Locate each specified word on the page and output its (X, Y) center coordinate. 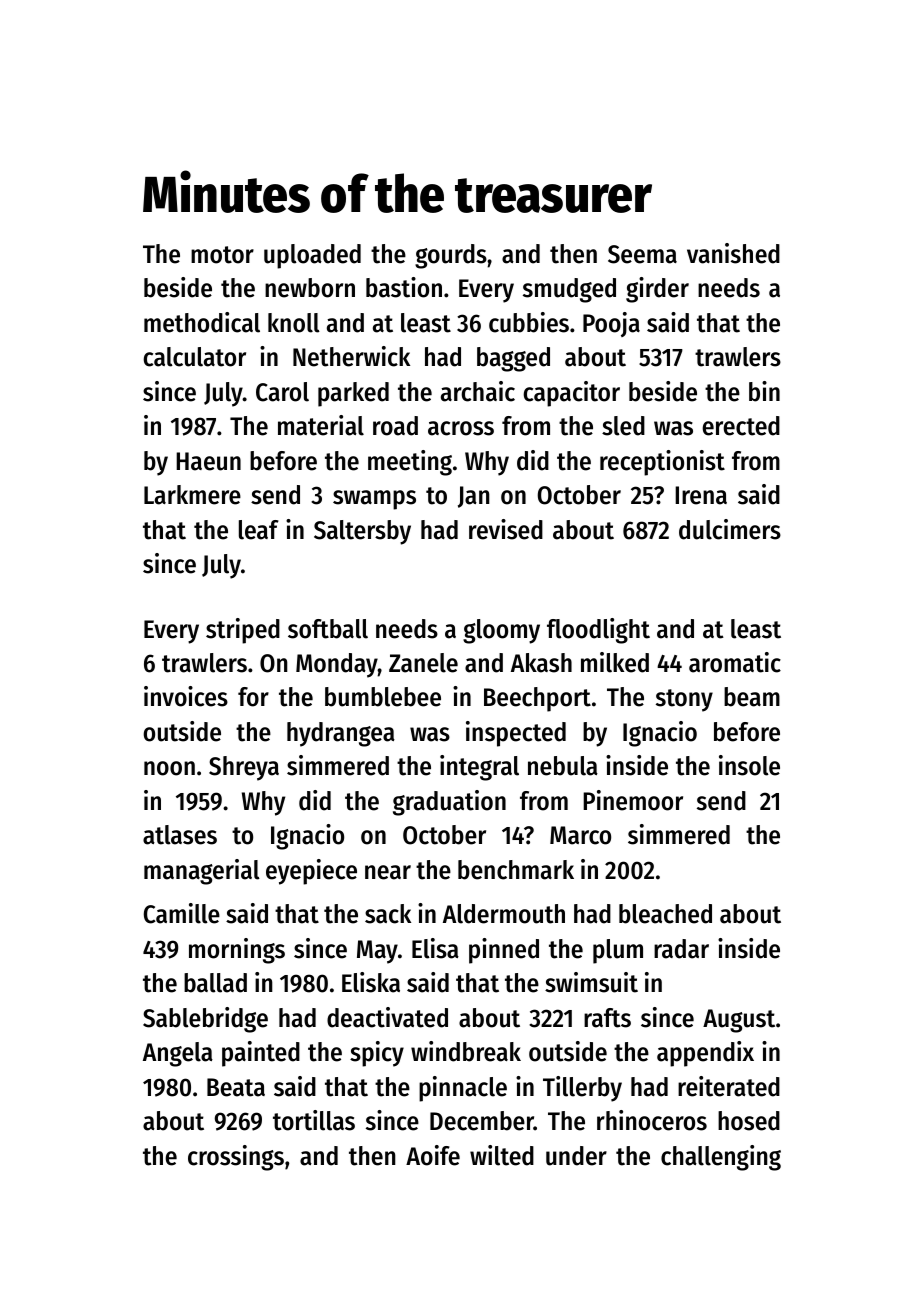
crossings (236, 1158)
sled (623, 426)
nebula (563, 766)
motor (222, 255)
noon (169, 768)
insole (749, 765)
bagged (513, 359)
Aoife (433, 1155)
